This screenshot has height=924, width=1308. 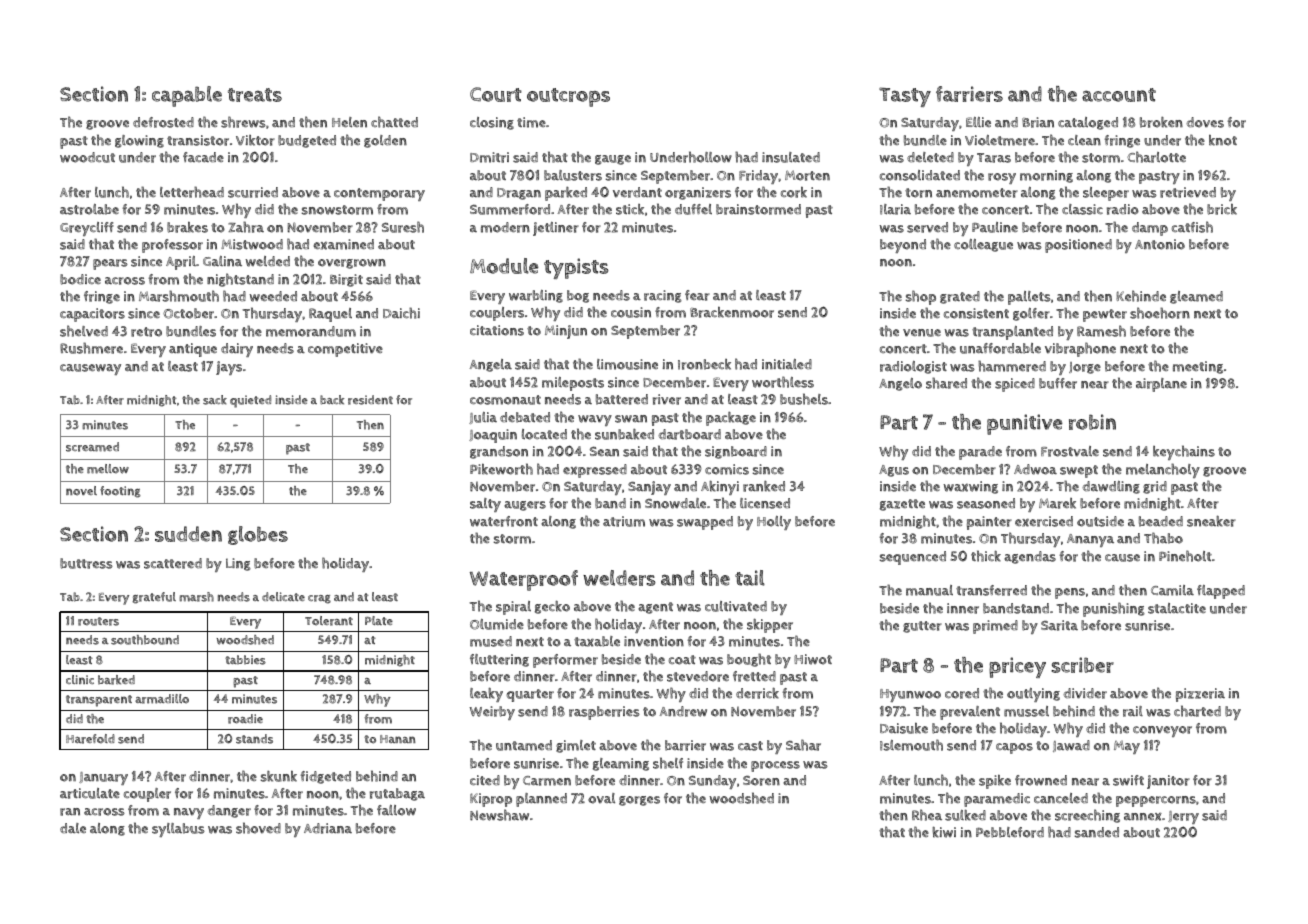 What do you see at coordinates (905, 97) in the screenshot?
I see `Tasty` at bounding box center [905, 97].
